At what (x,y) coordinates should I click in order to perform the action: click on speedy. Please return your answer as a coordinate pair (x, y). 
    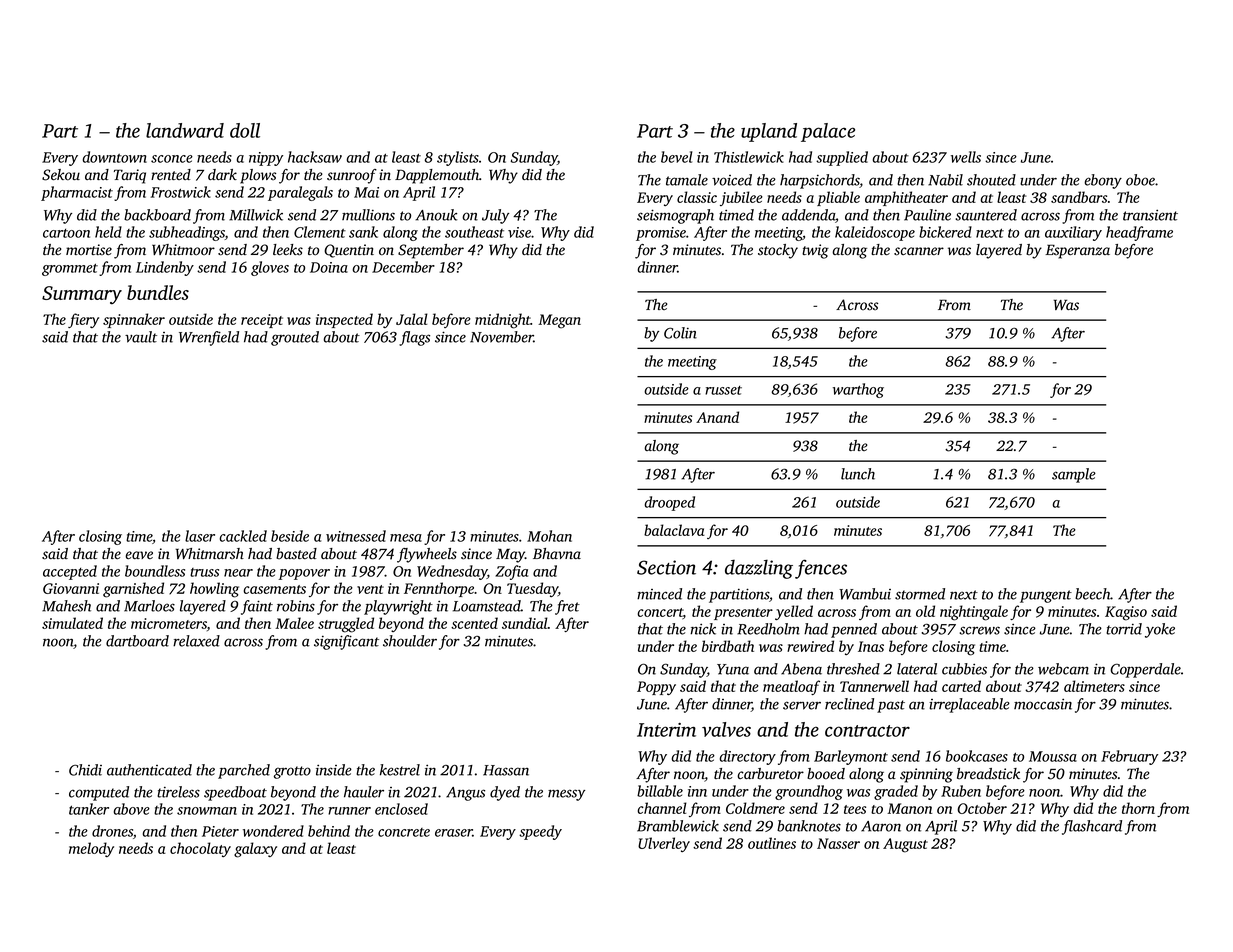
    Looking at the image, I should click on (540, 832).
